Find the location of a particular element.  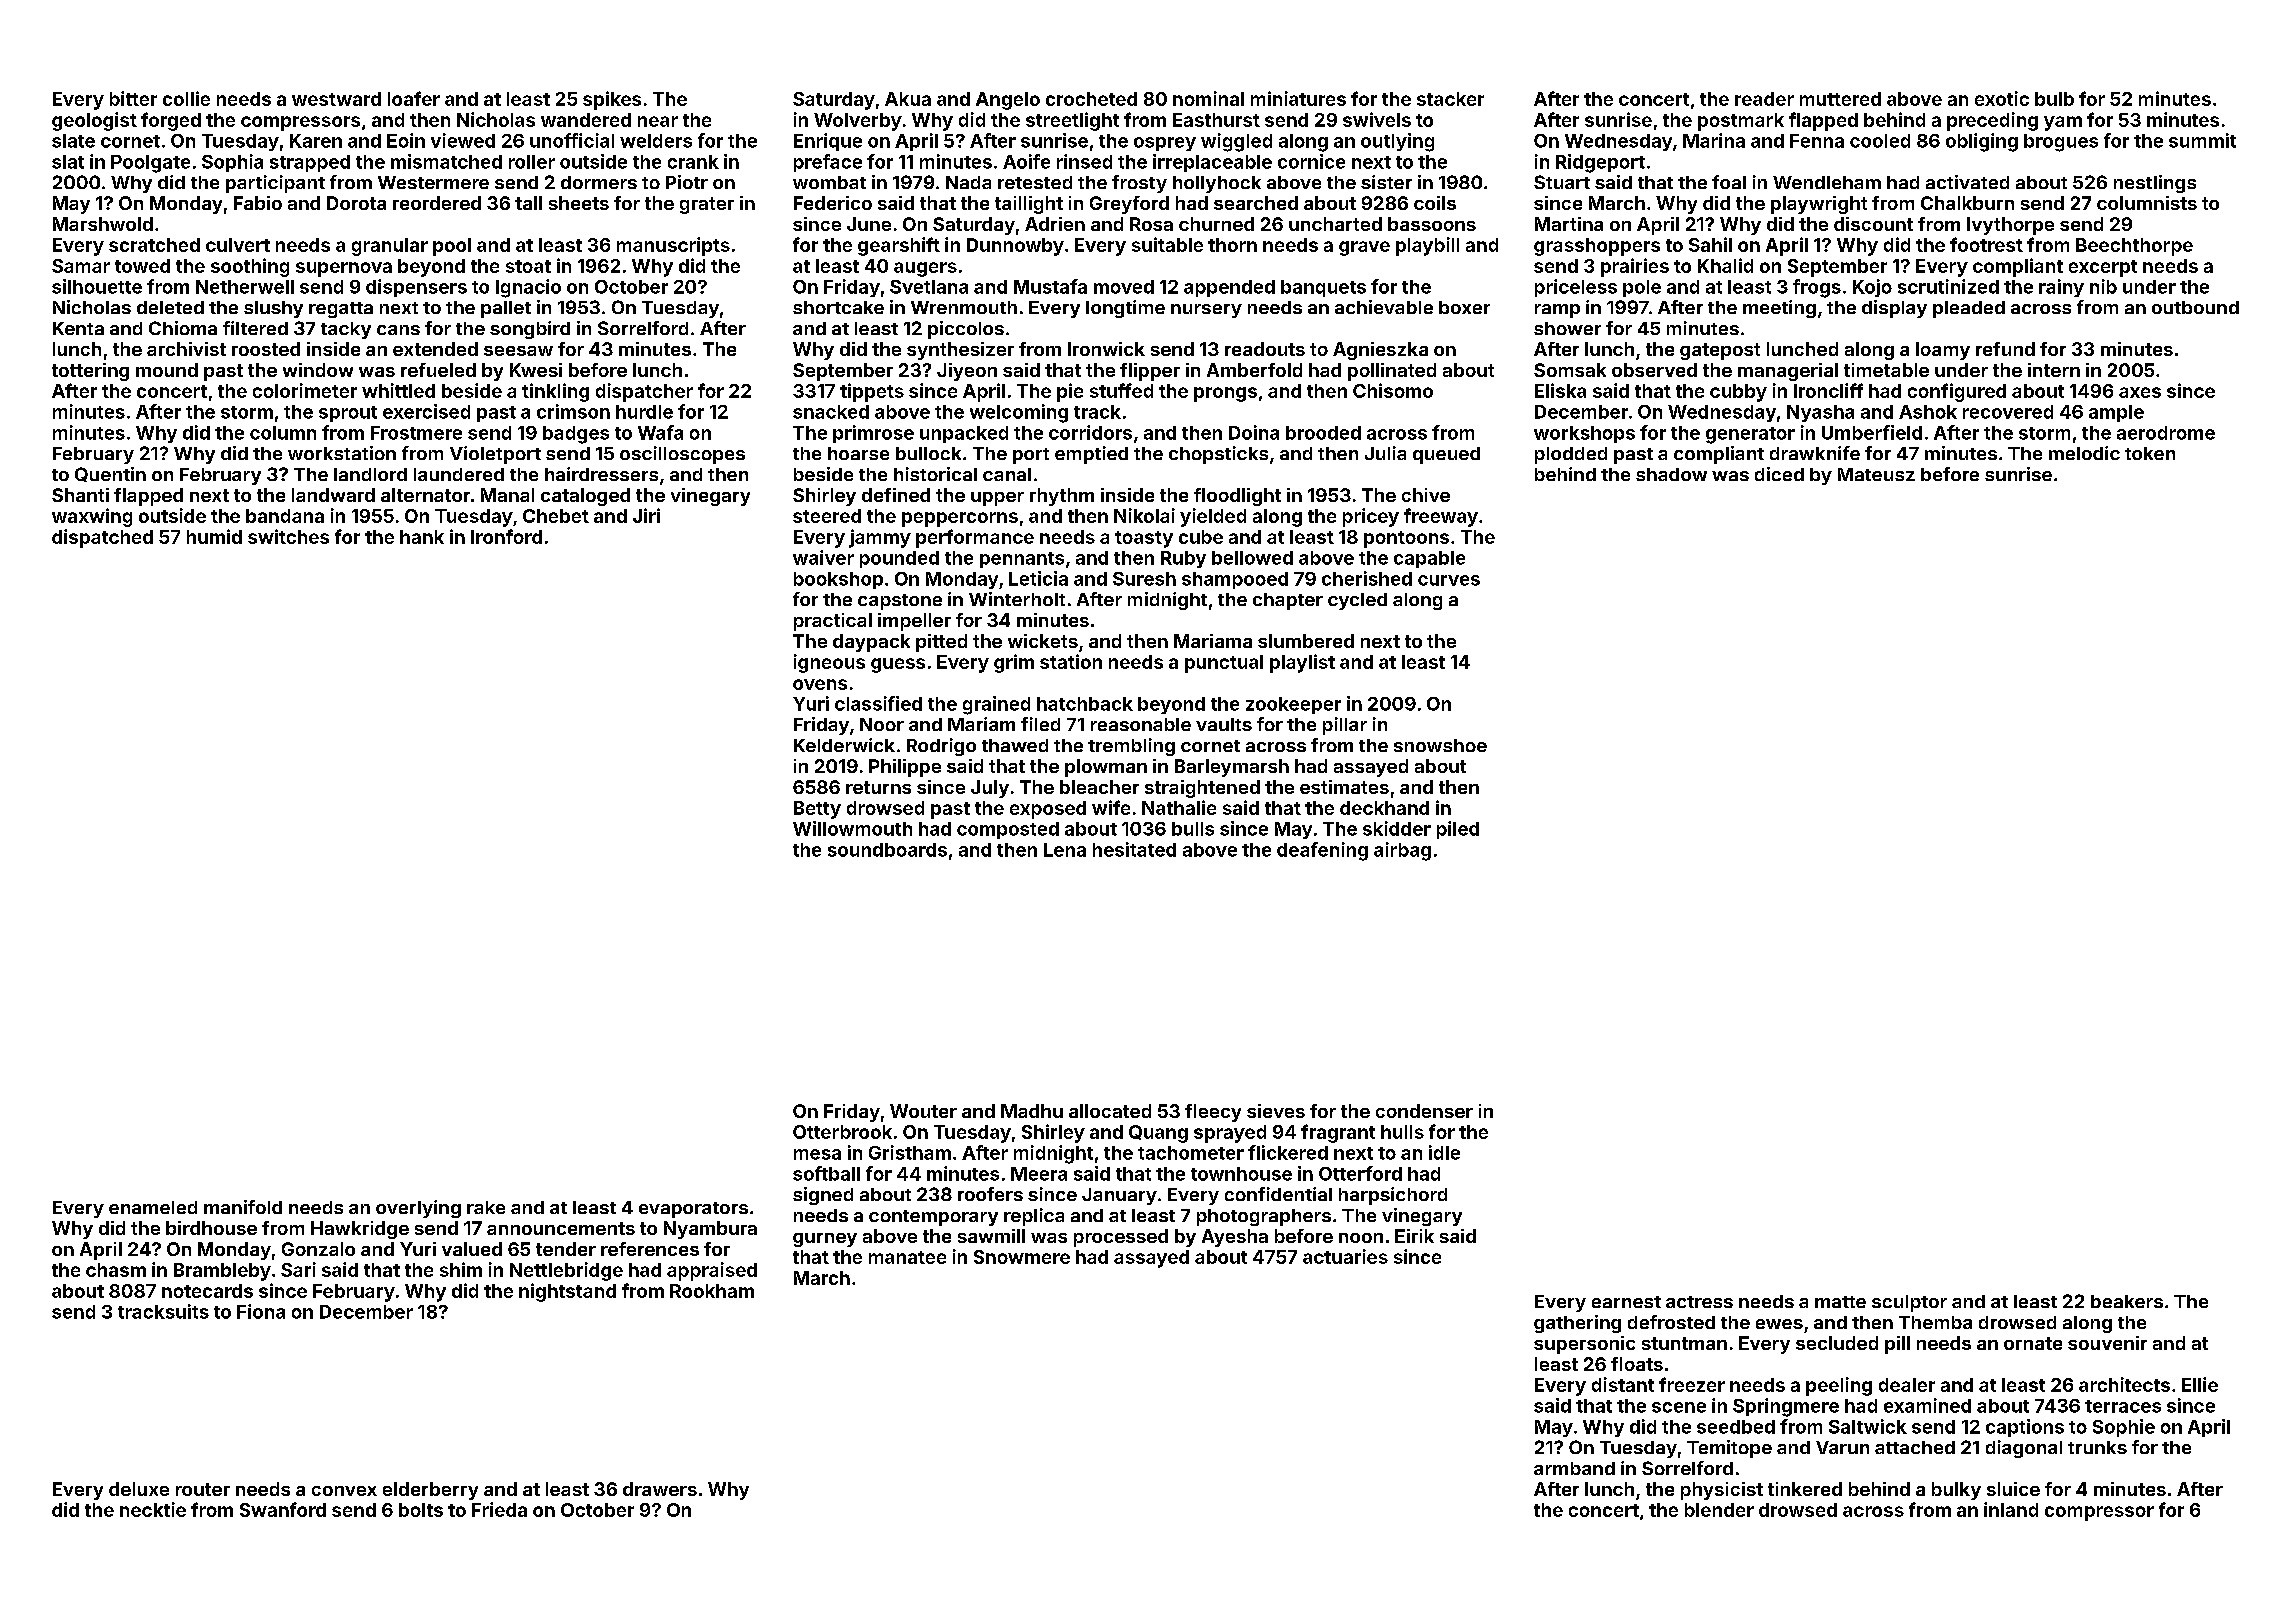

playwright is located at coordinates (1819, 205).
